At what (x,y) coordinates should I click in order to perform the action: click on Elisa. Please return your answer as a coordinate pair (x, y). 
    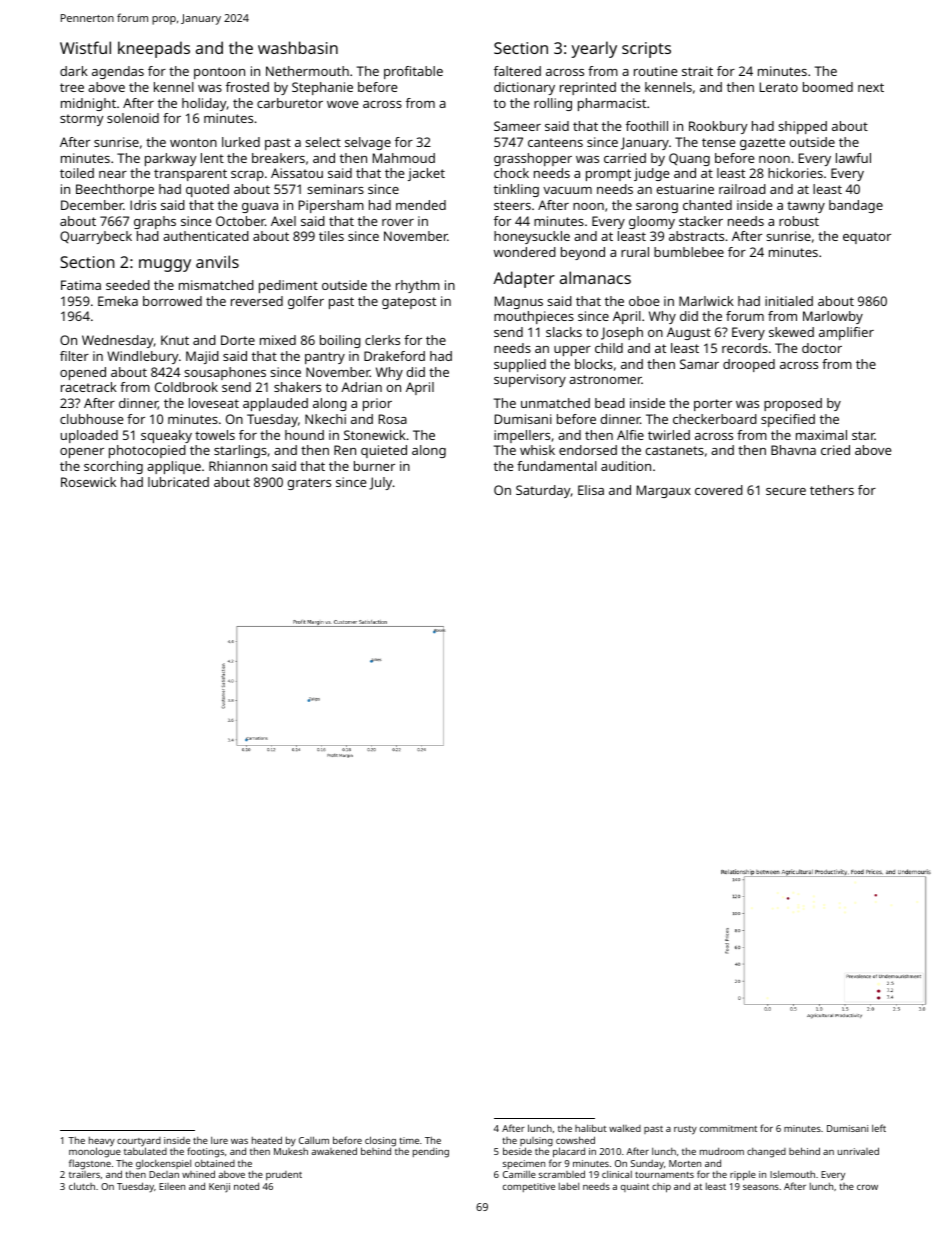
    Looking at the image, I should click on (591, 490).
